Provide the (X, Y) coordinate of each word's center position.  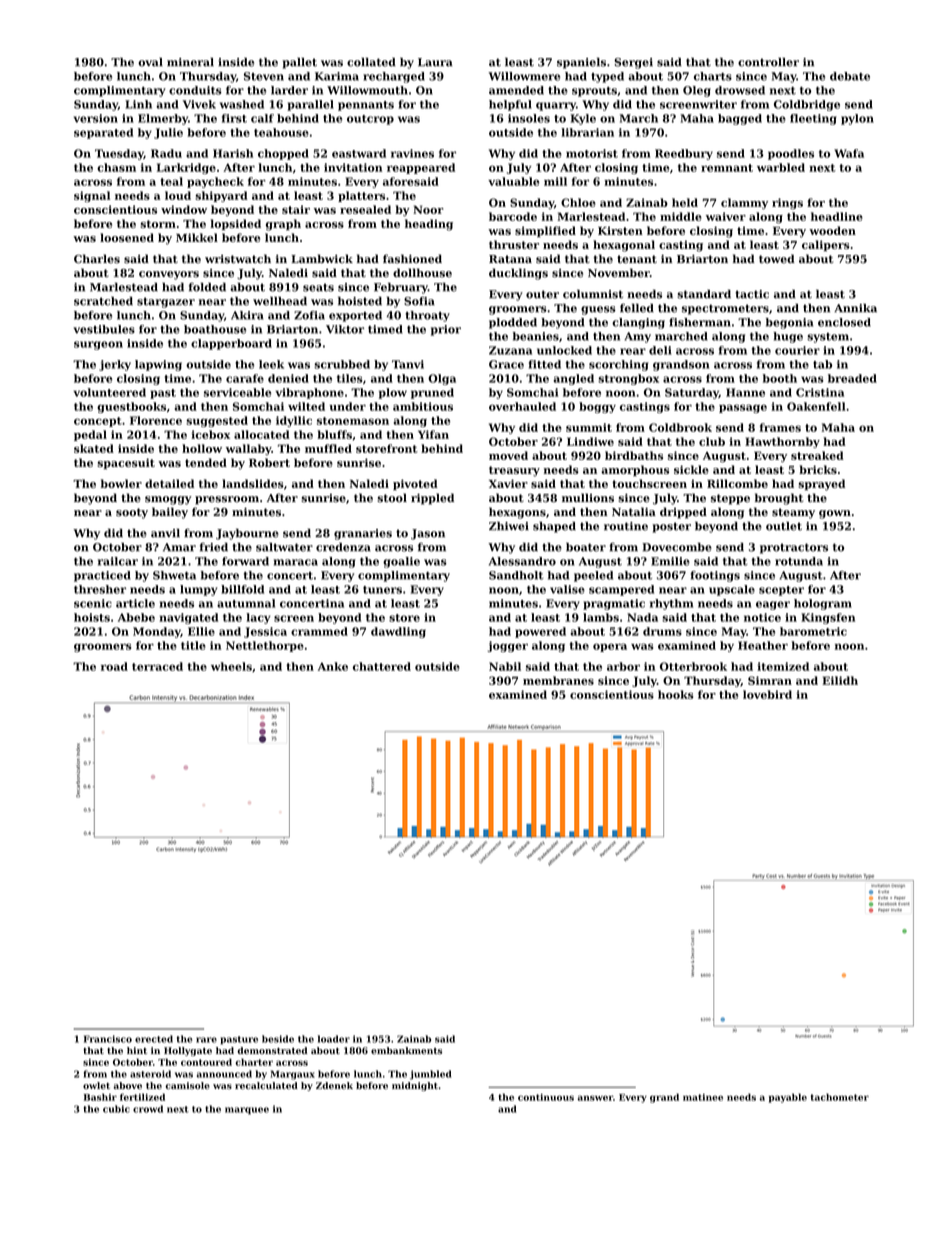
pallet (300, 63)
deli (660, 350)
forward (245, 561)
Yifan (433, 434)
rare (206, 1040)
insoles (529, 118)
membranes (558, 680)
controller (768, 62)
